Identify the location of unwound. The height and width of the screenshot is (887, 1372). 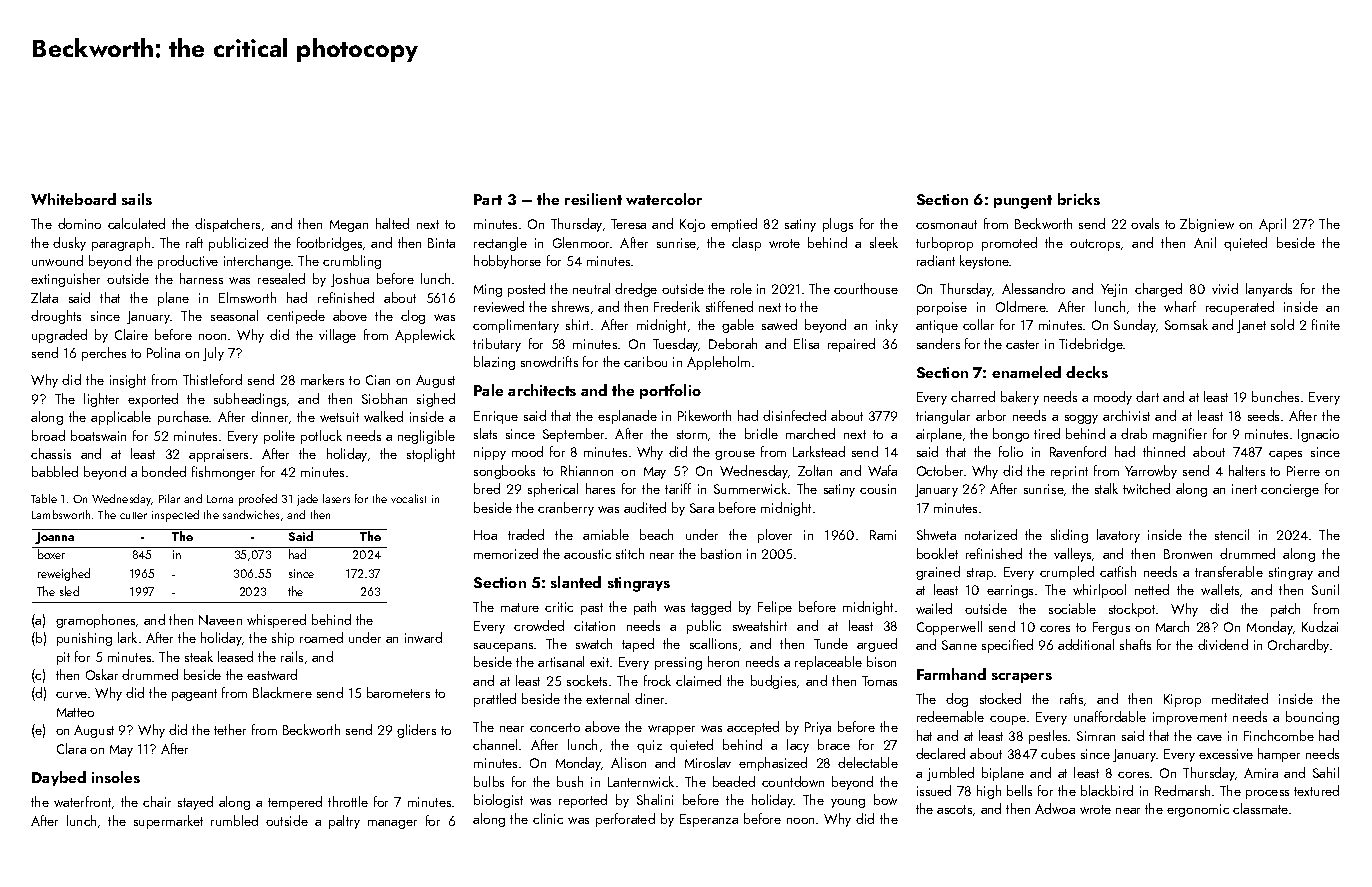
(57, 260).
